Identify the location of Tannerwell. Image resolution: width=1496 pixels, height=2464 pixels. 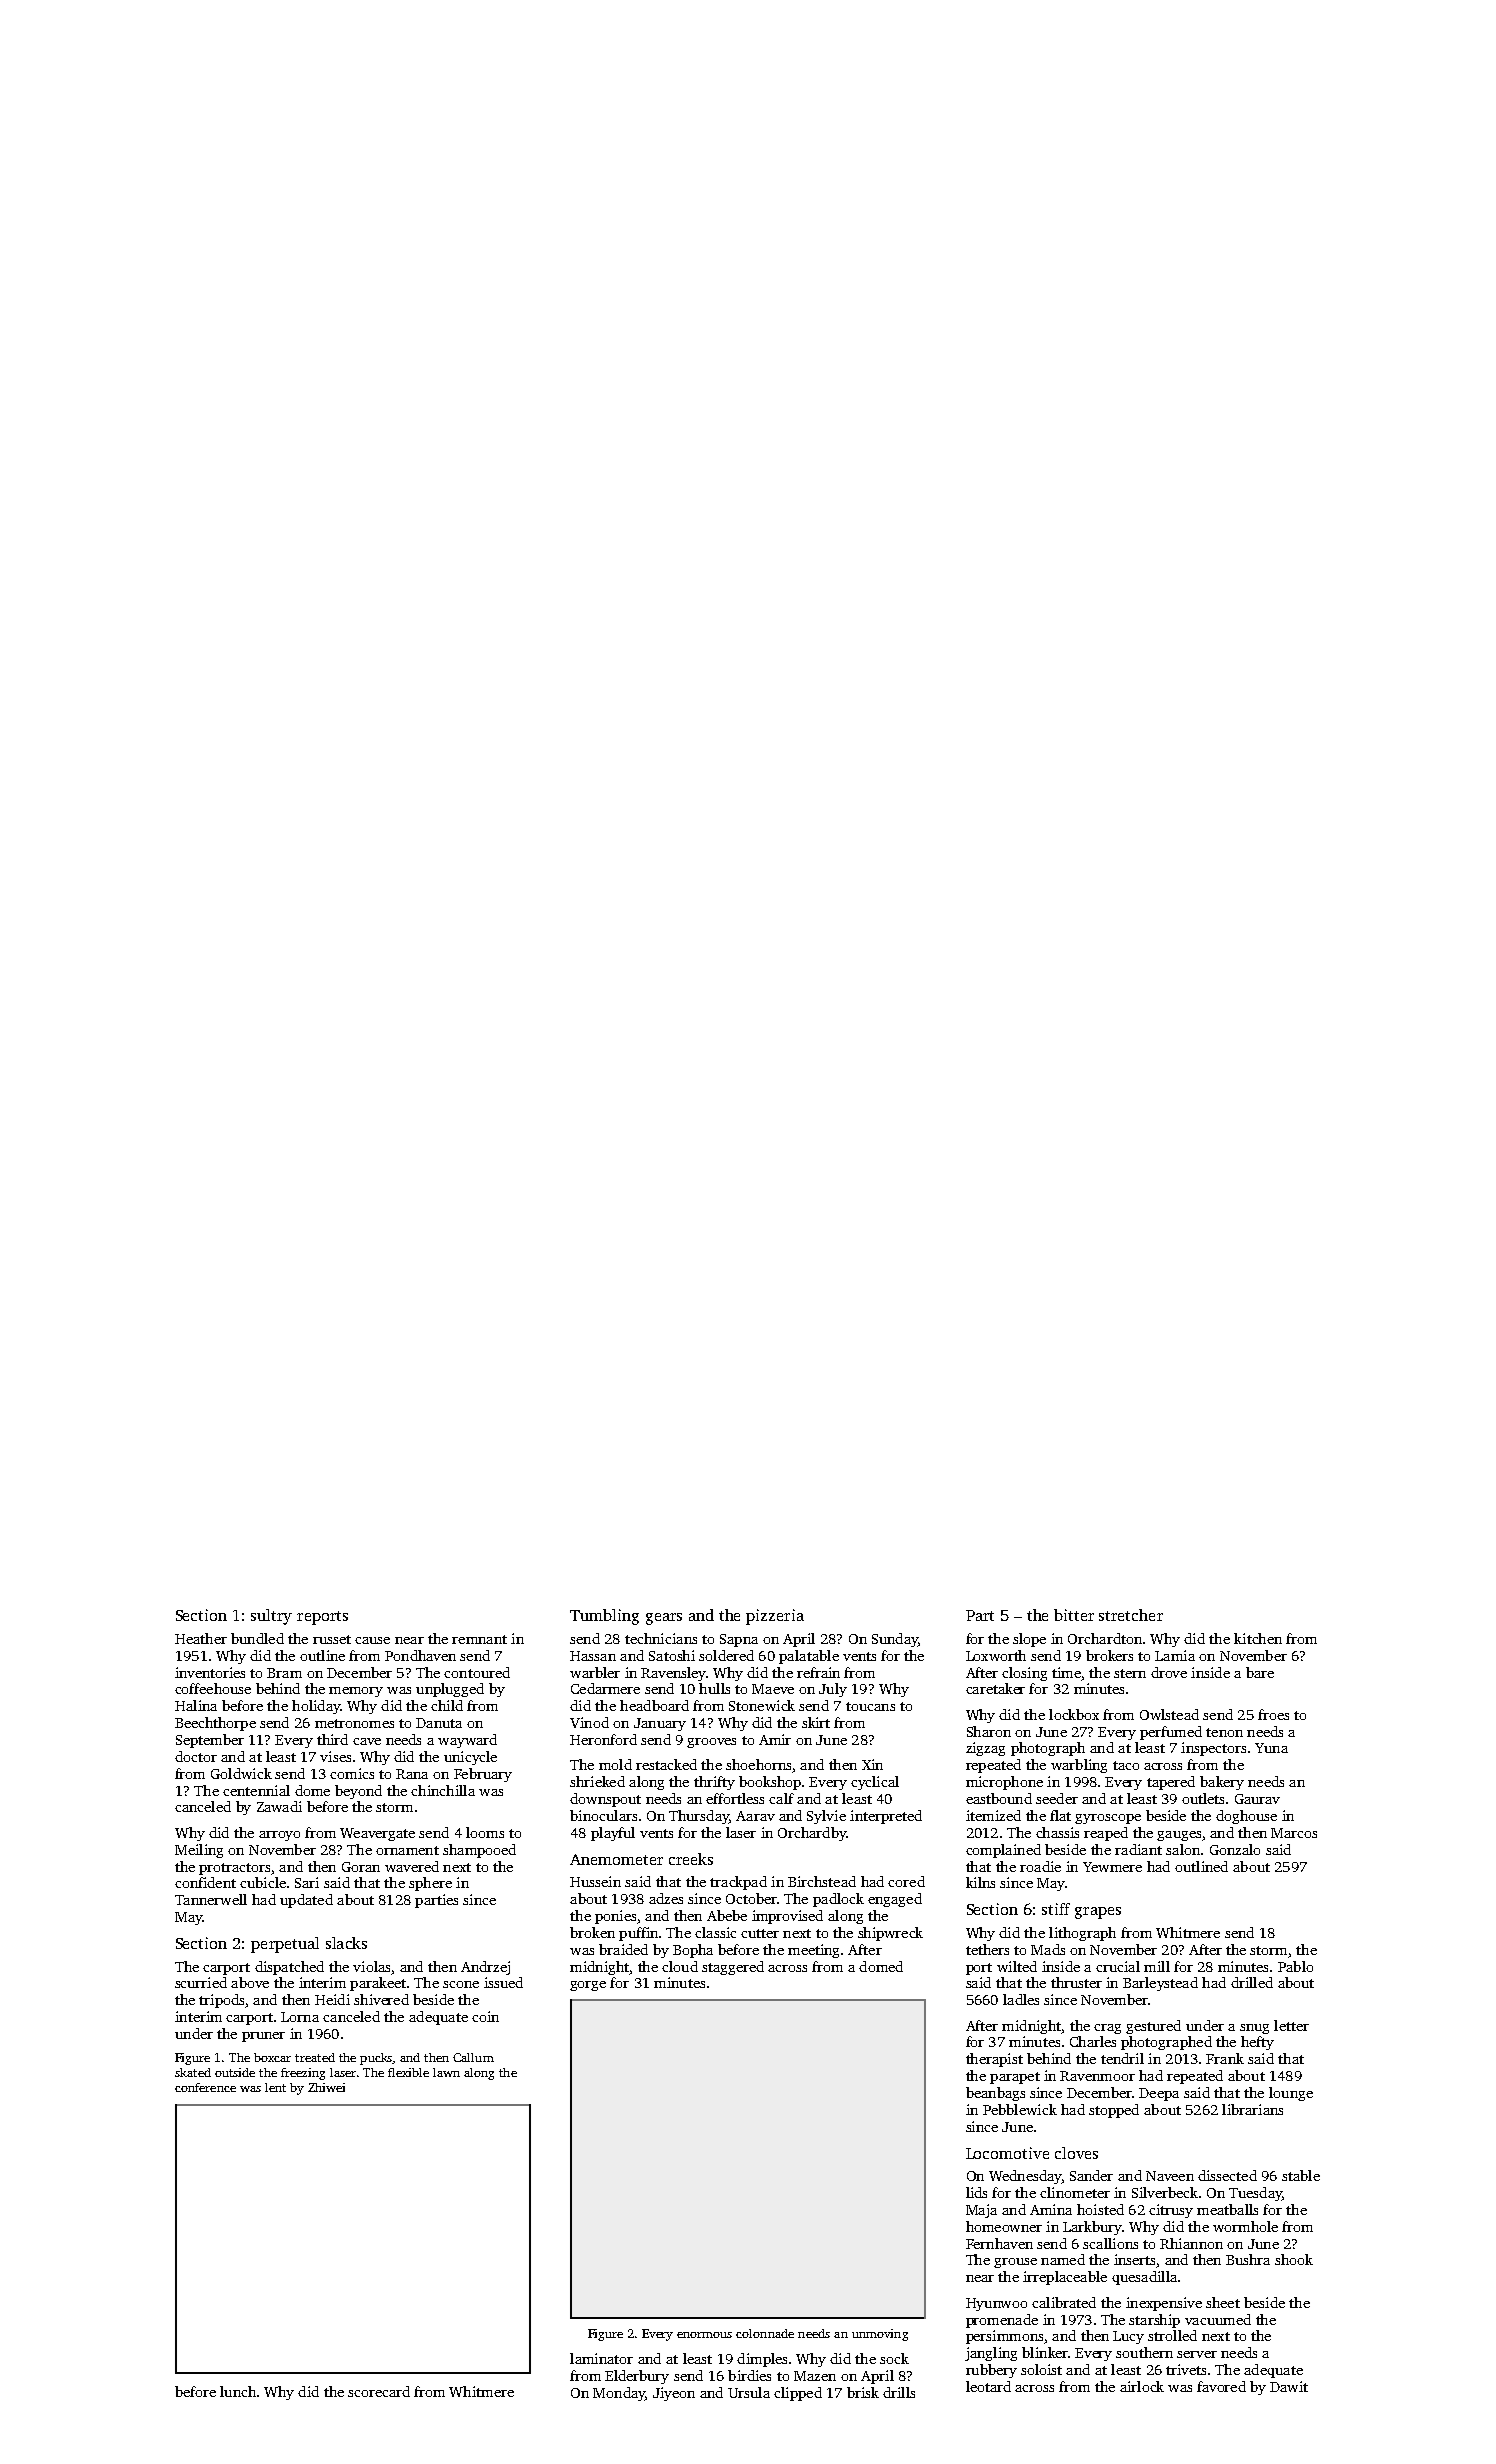
(211, 1899).
